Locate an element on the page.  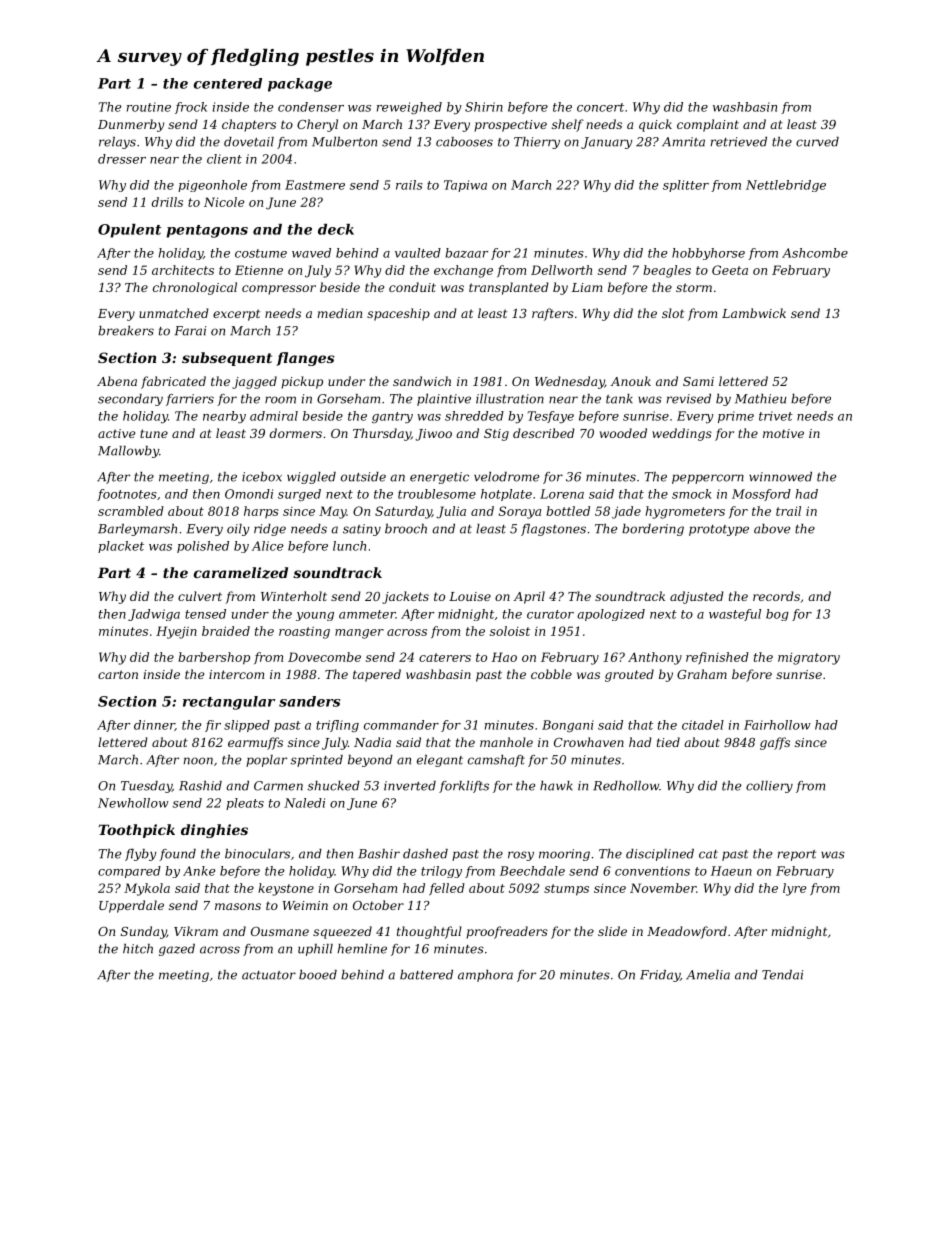
migratory is located at coordinates (809, 658).
